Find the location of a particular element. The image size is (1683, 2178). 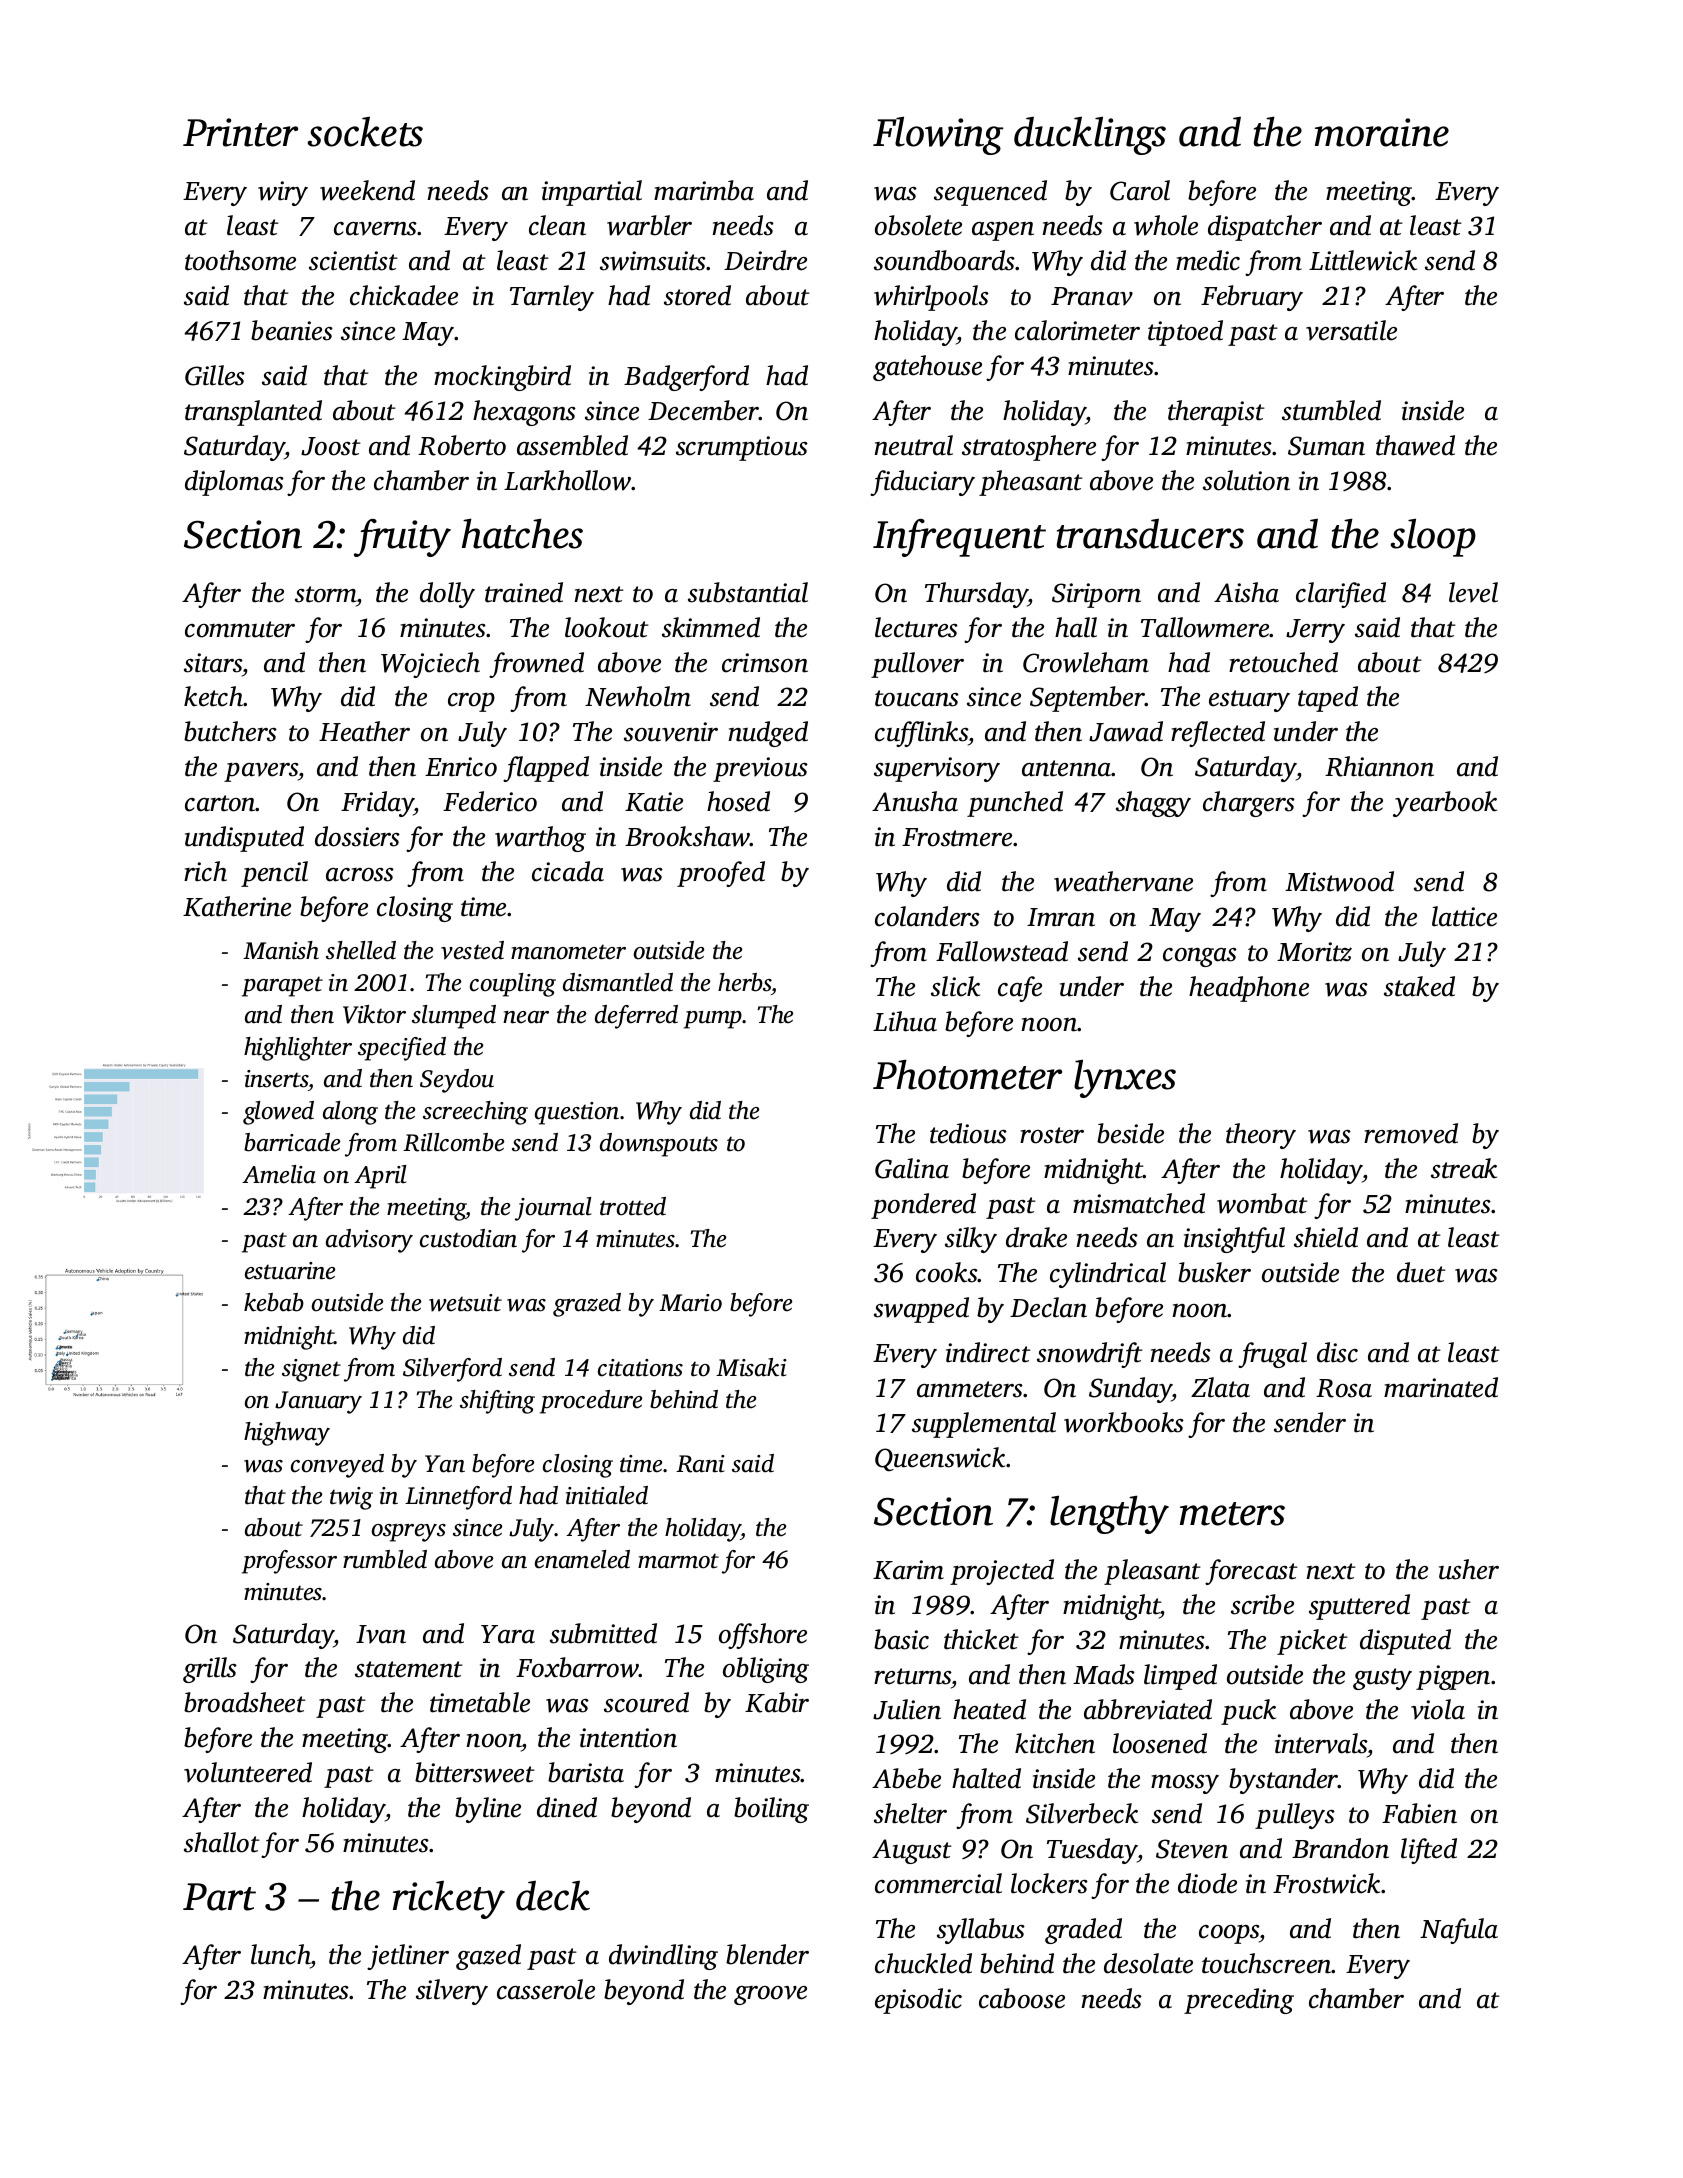

Seydou is located at coordinates (457, 1081).
